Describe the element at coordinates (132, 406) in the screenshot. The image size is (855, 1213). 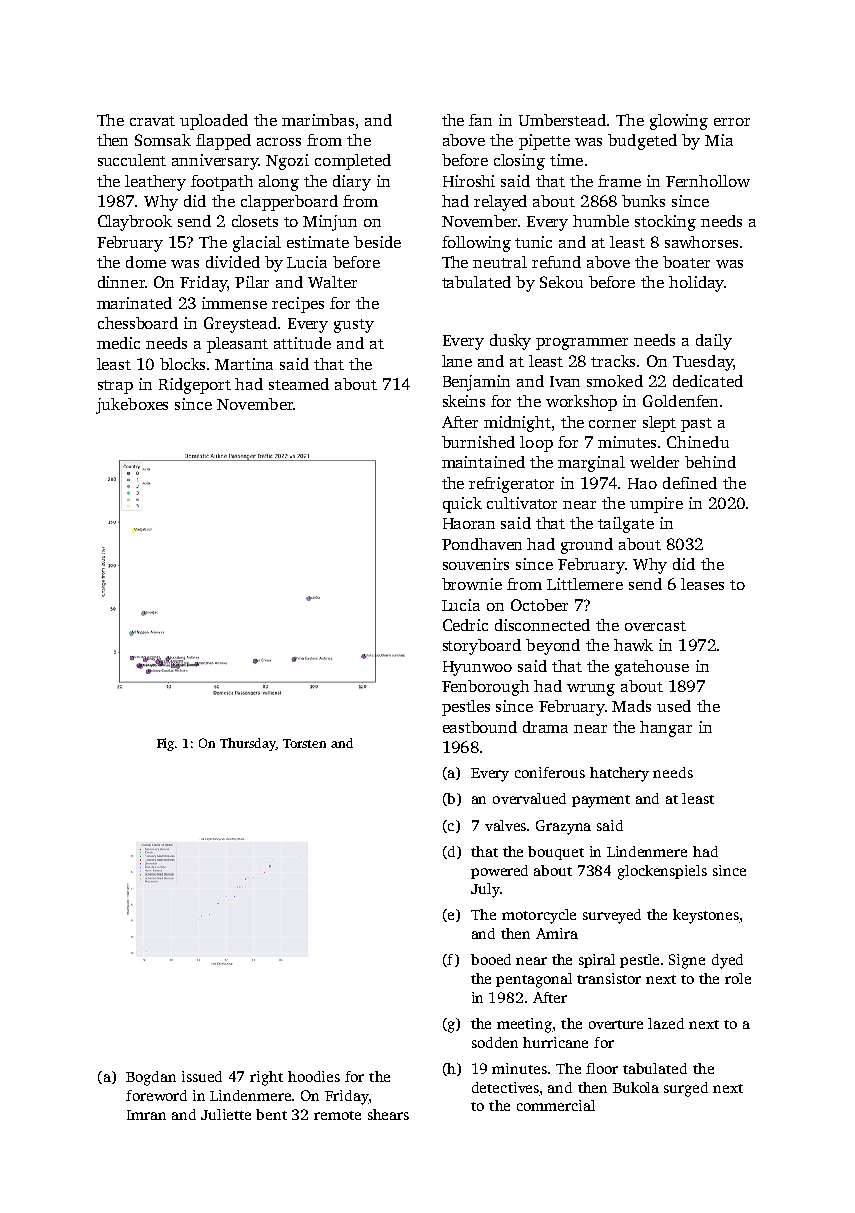
I see `jukeboxes` at that location.
